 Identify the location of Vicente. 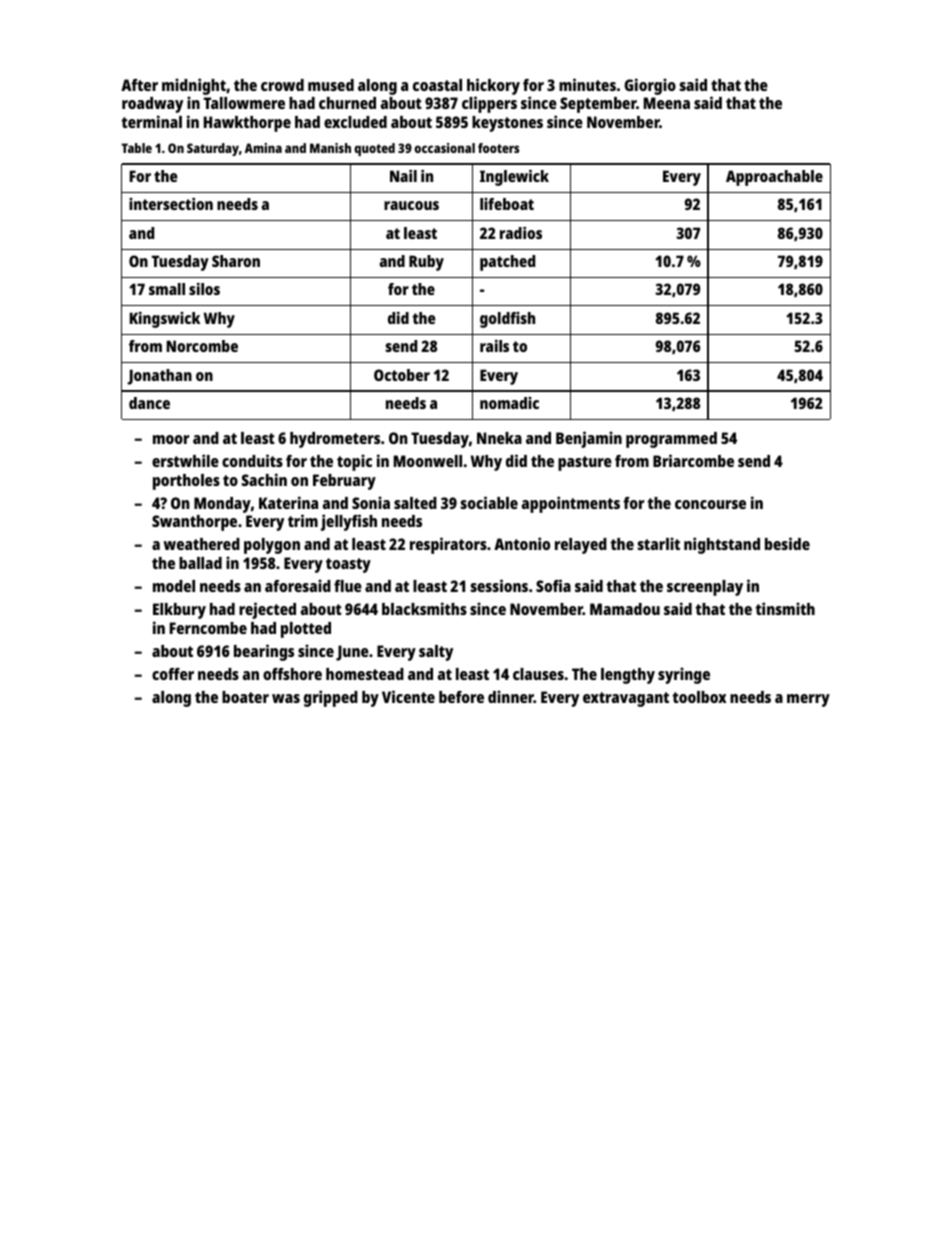
(408, 696).
